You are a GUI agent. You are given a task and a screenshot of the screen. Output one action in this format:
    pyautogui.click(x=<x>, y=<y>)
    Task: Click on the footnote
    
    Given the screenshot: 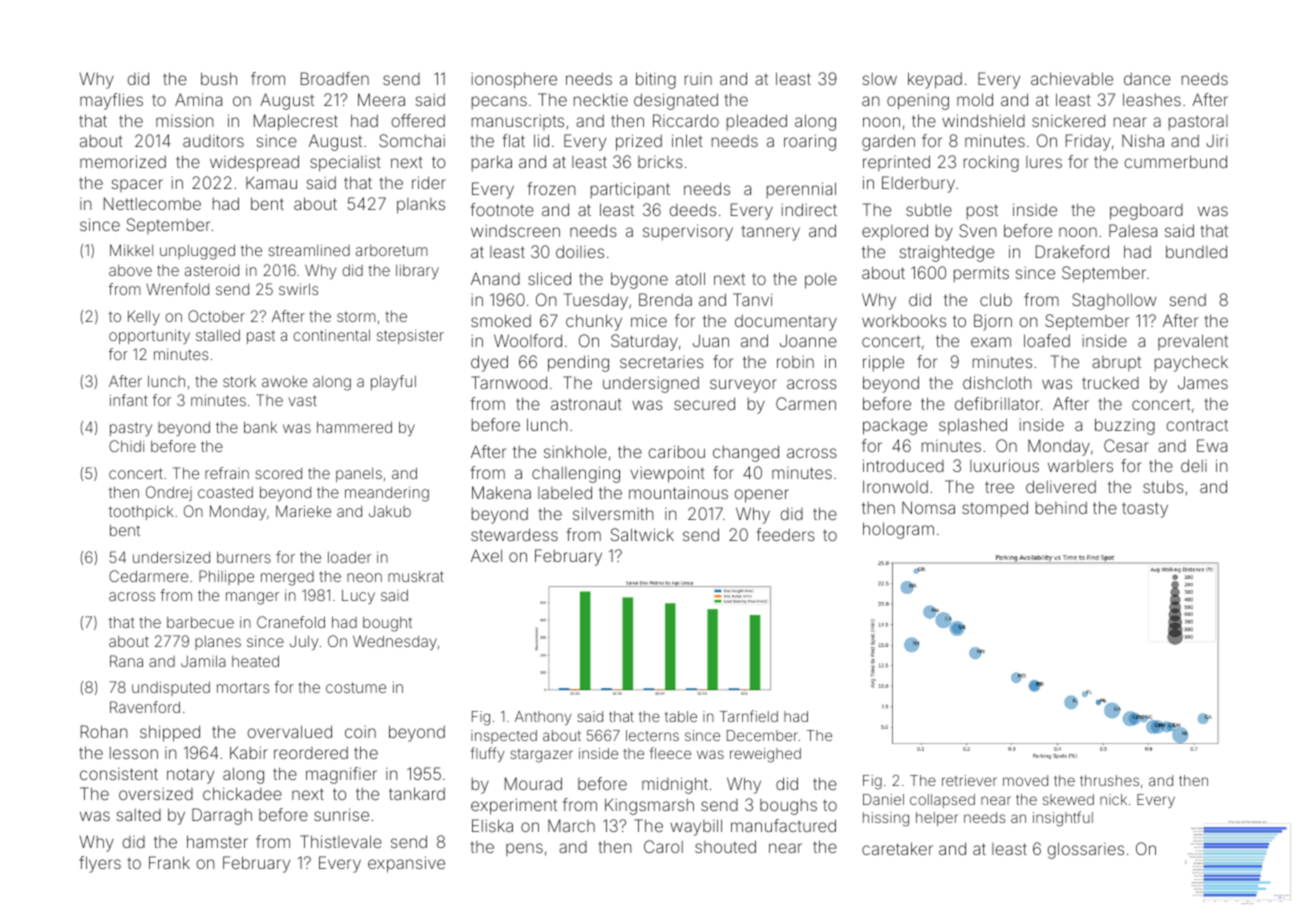 What is the action you would take?
    pyautogui.click(x=502, y=209)
